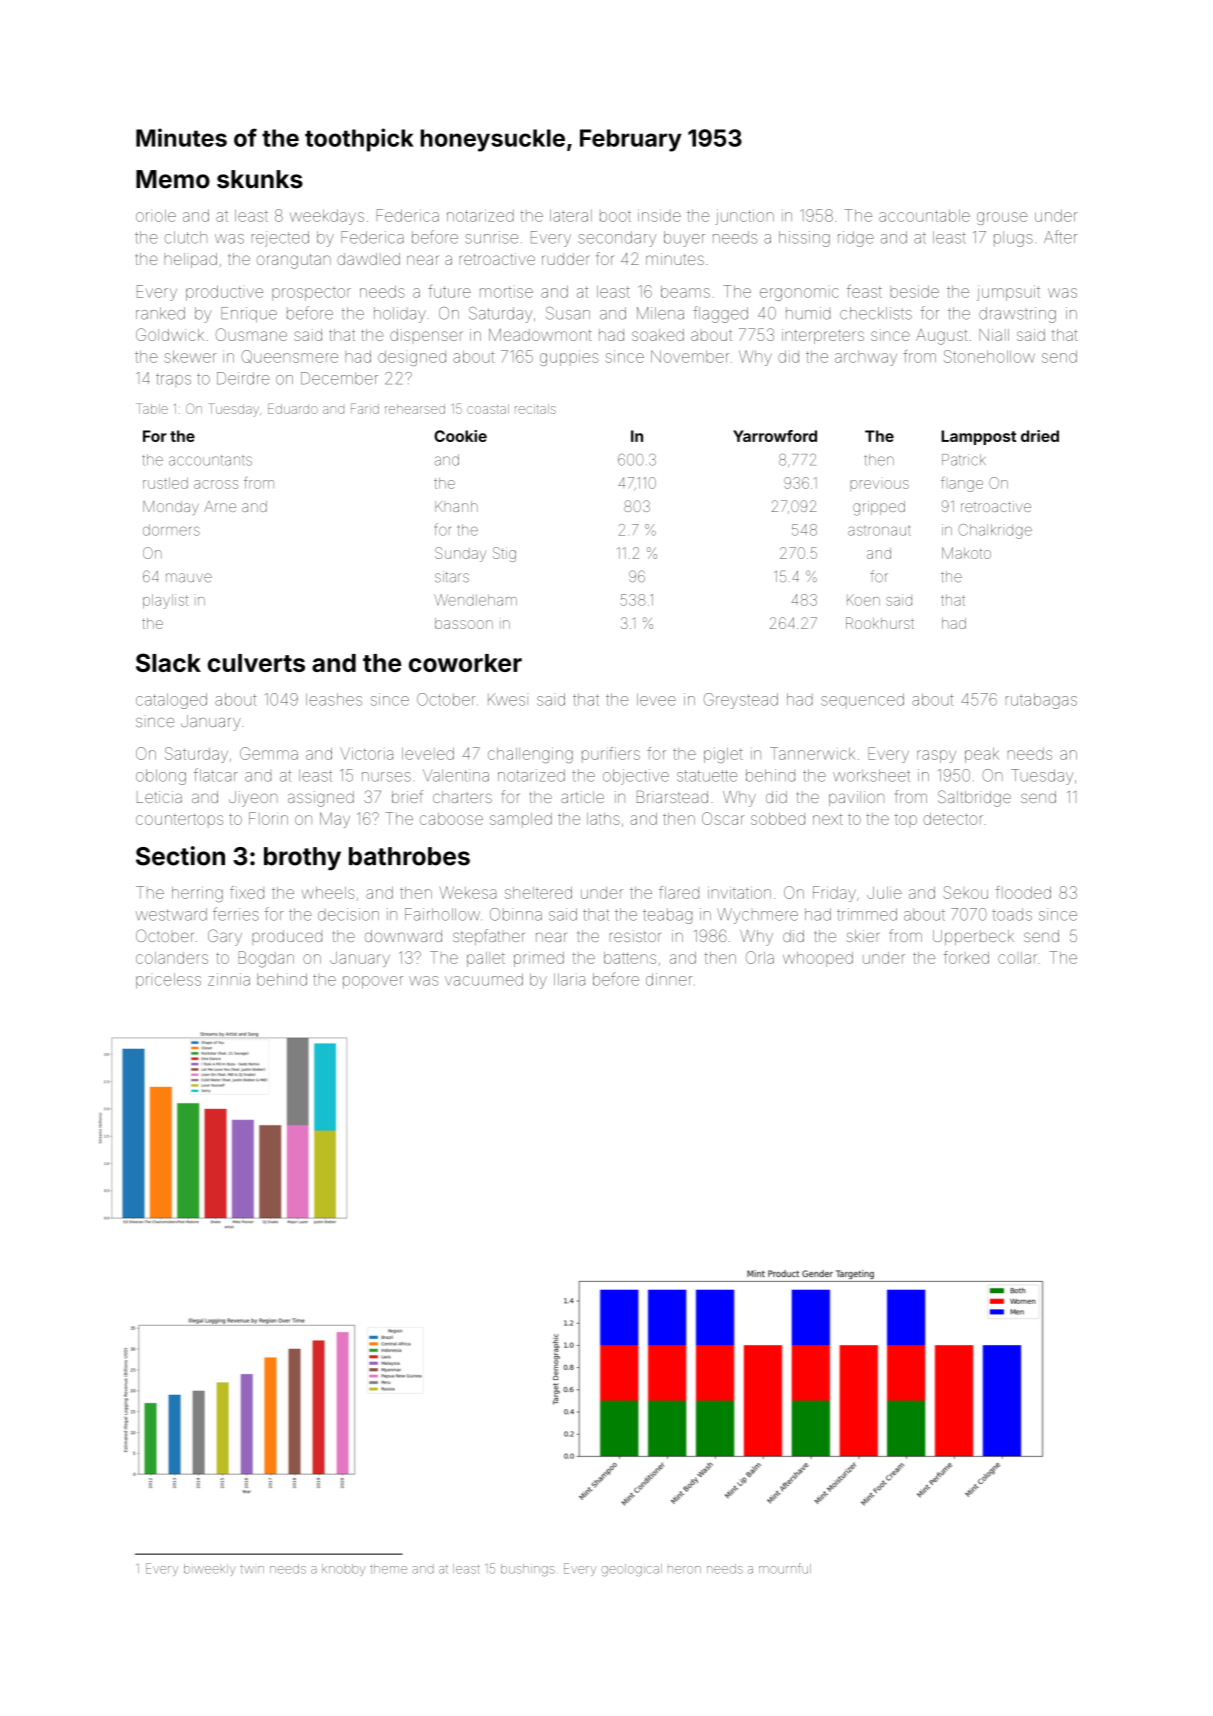  What do you see at coordinates (210, 1570) in the page?
I see `biweekly` at bounding box center [210, 1570].
